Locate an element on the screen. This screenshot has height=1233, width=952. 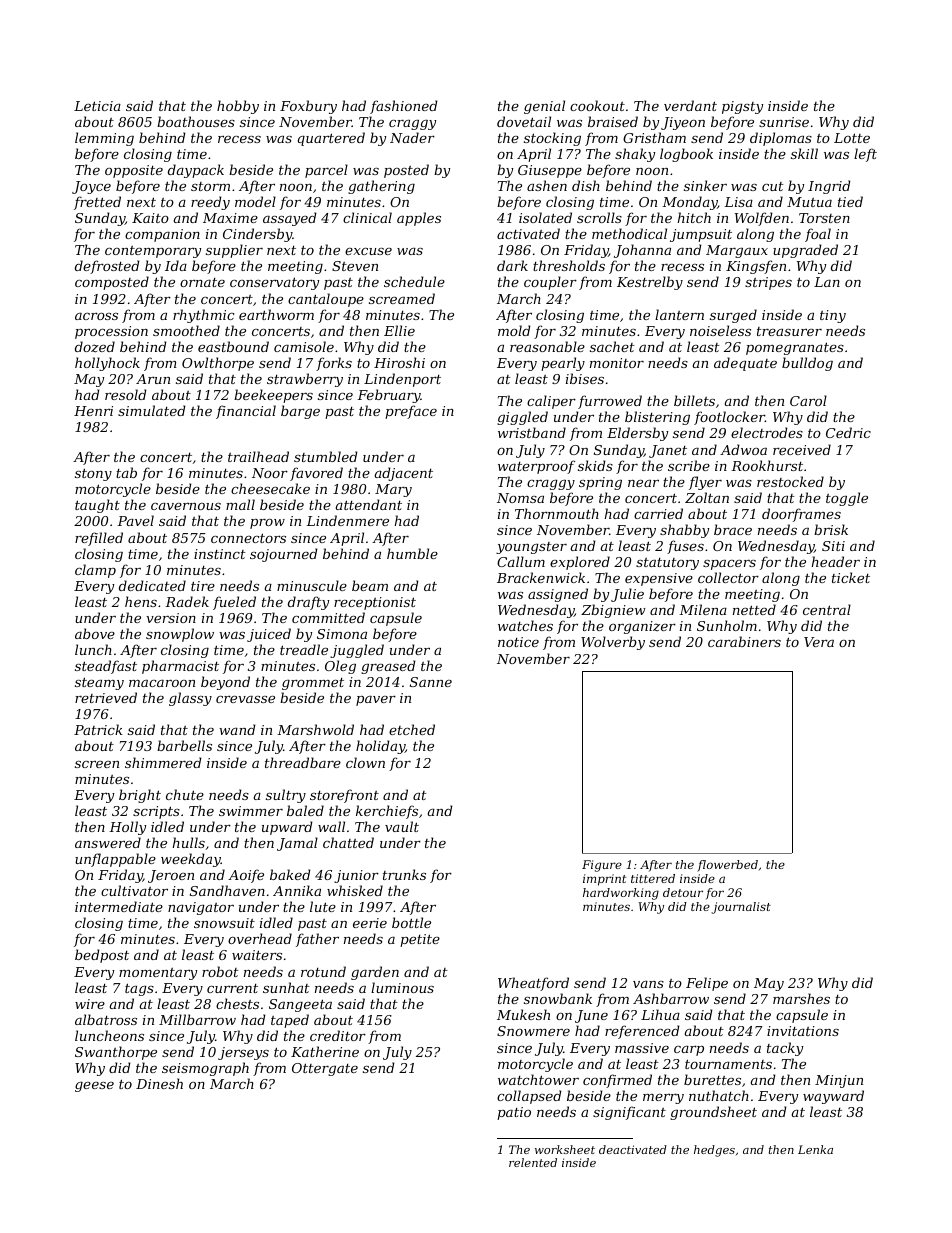
humble is located at coordinates (412, 553).
